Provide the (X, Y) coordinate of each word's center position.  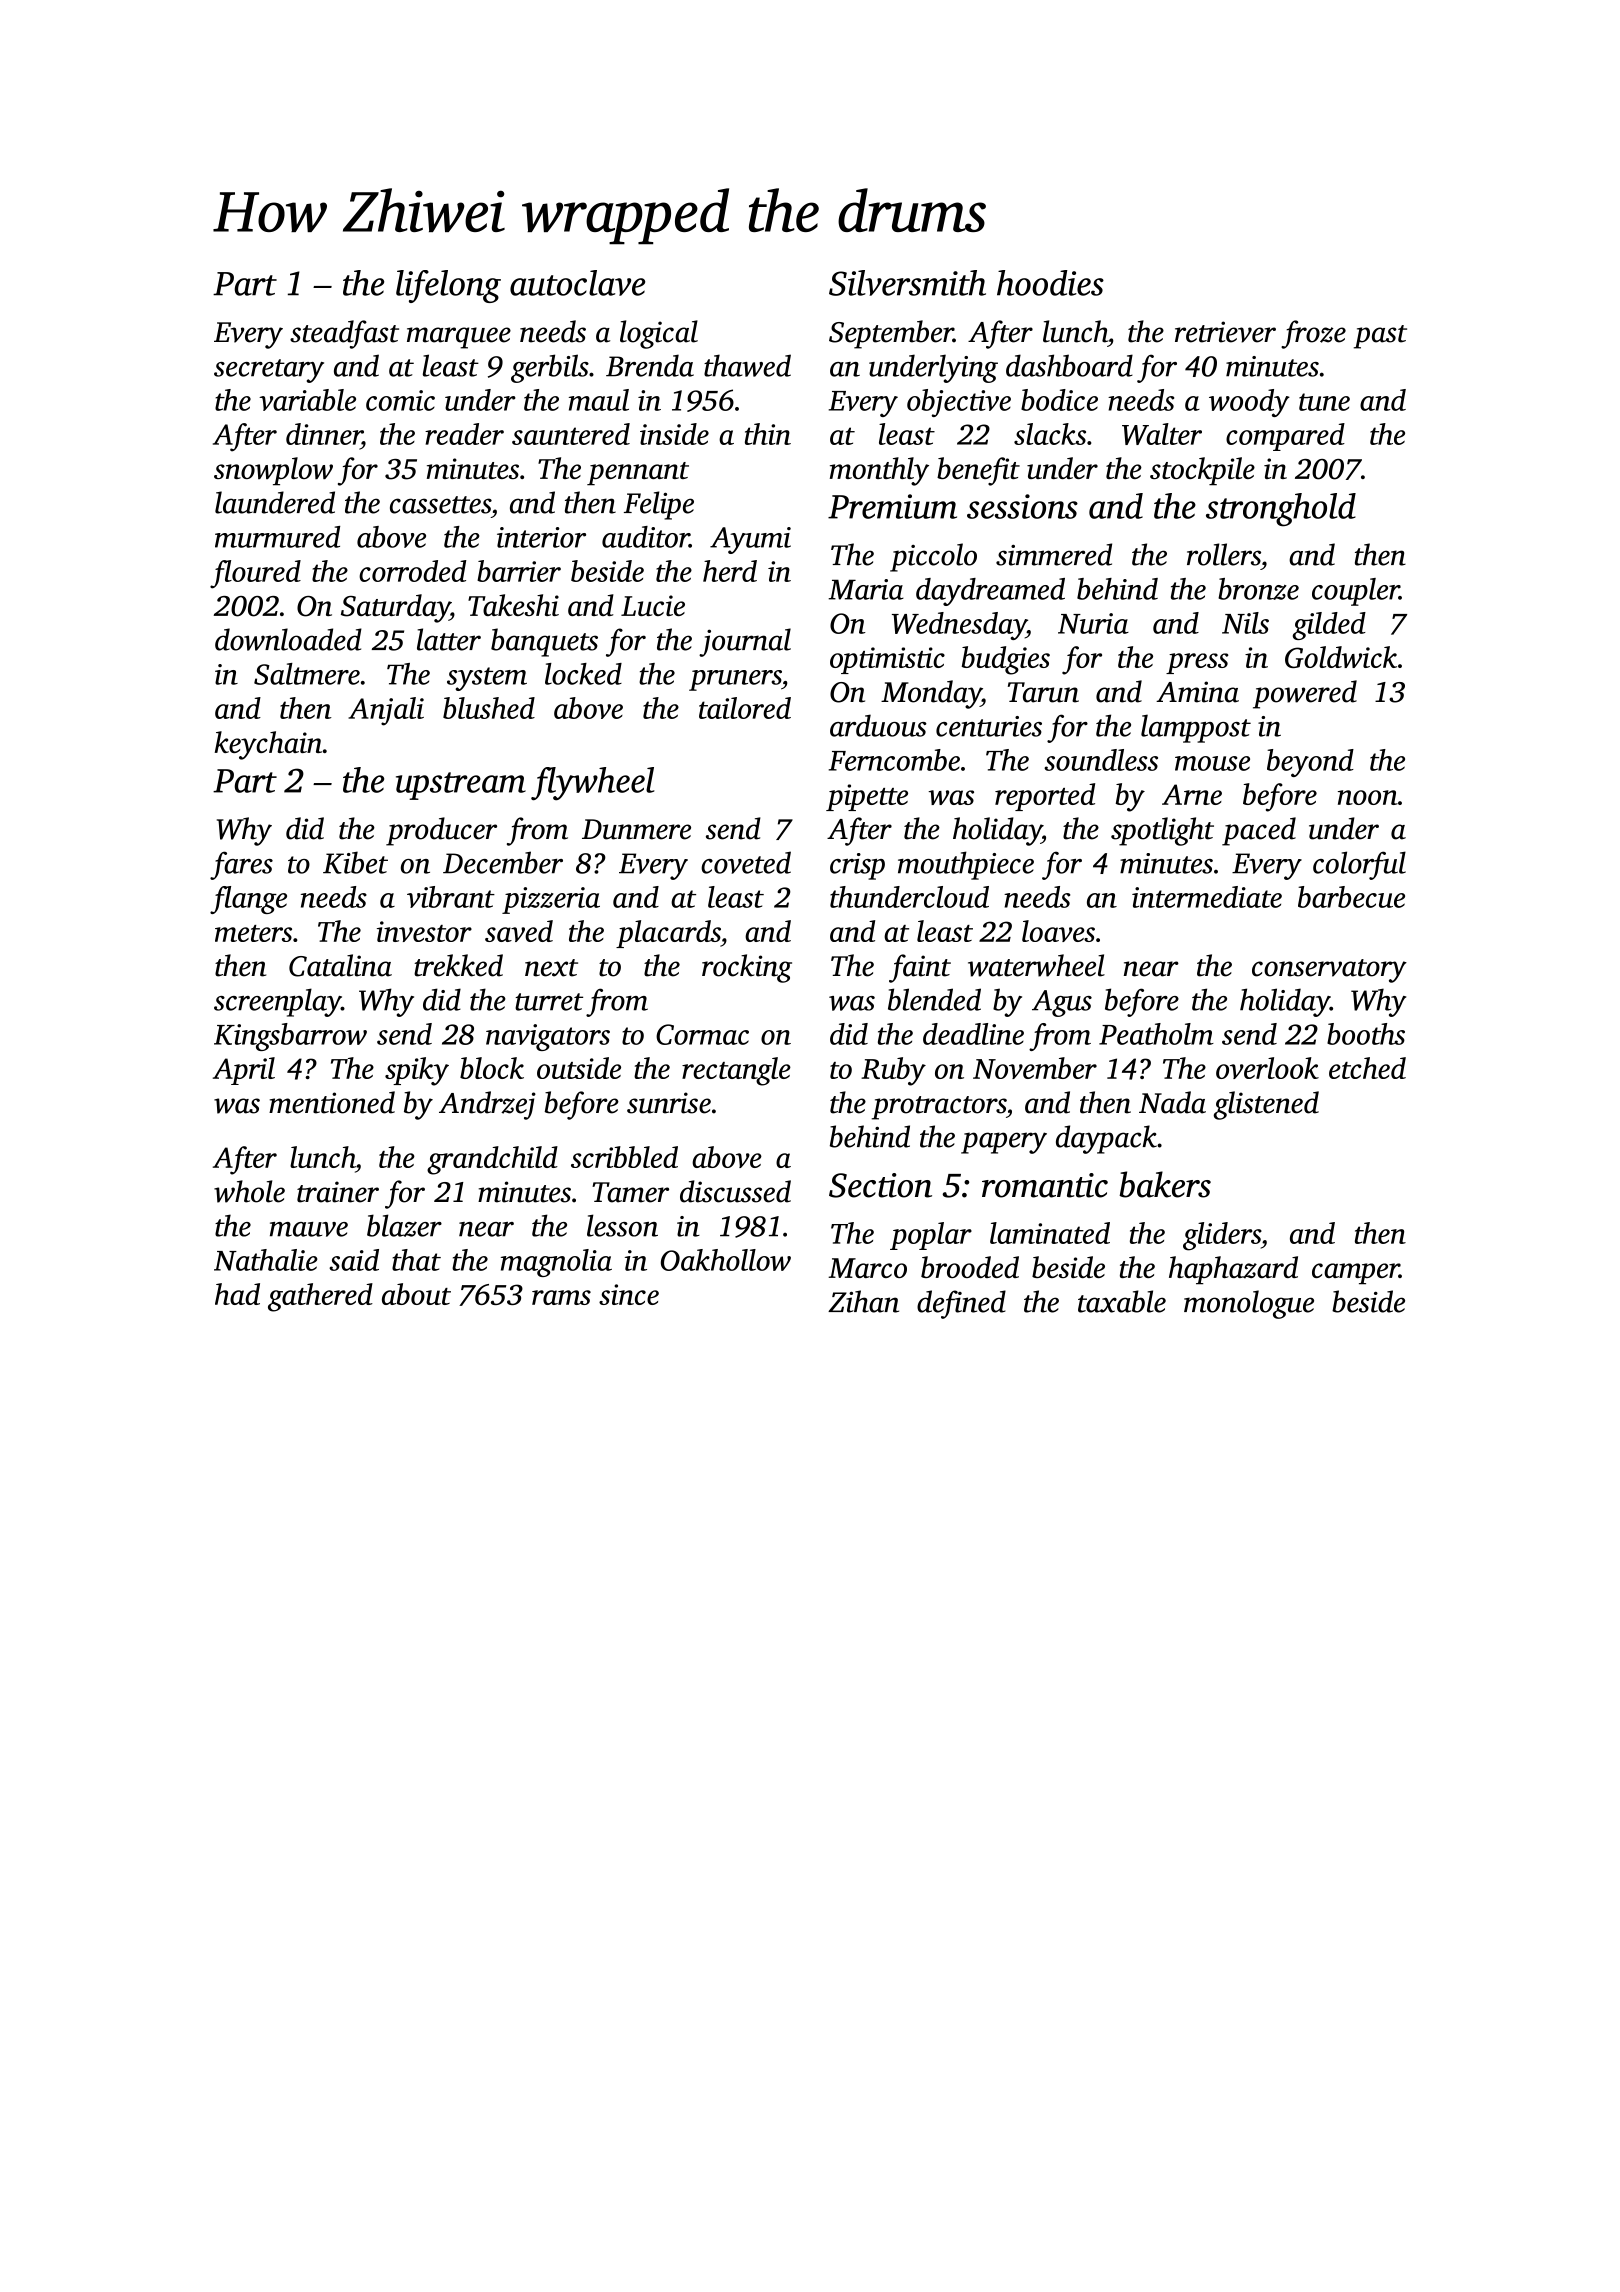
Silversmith (907, 283)
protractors (939, 1108)
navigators (548, 1037)
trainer (338, 1192)
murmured (277, 537)
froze (1313, 334)
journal (745, 642)
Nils (1245, 623)
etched (1367, 1068)
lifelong (448, 286)
